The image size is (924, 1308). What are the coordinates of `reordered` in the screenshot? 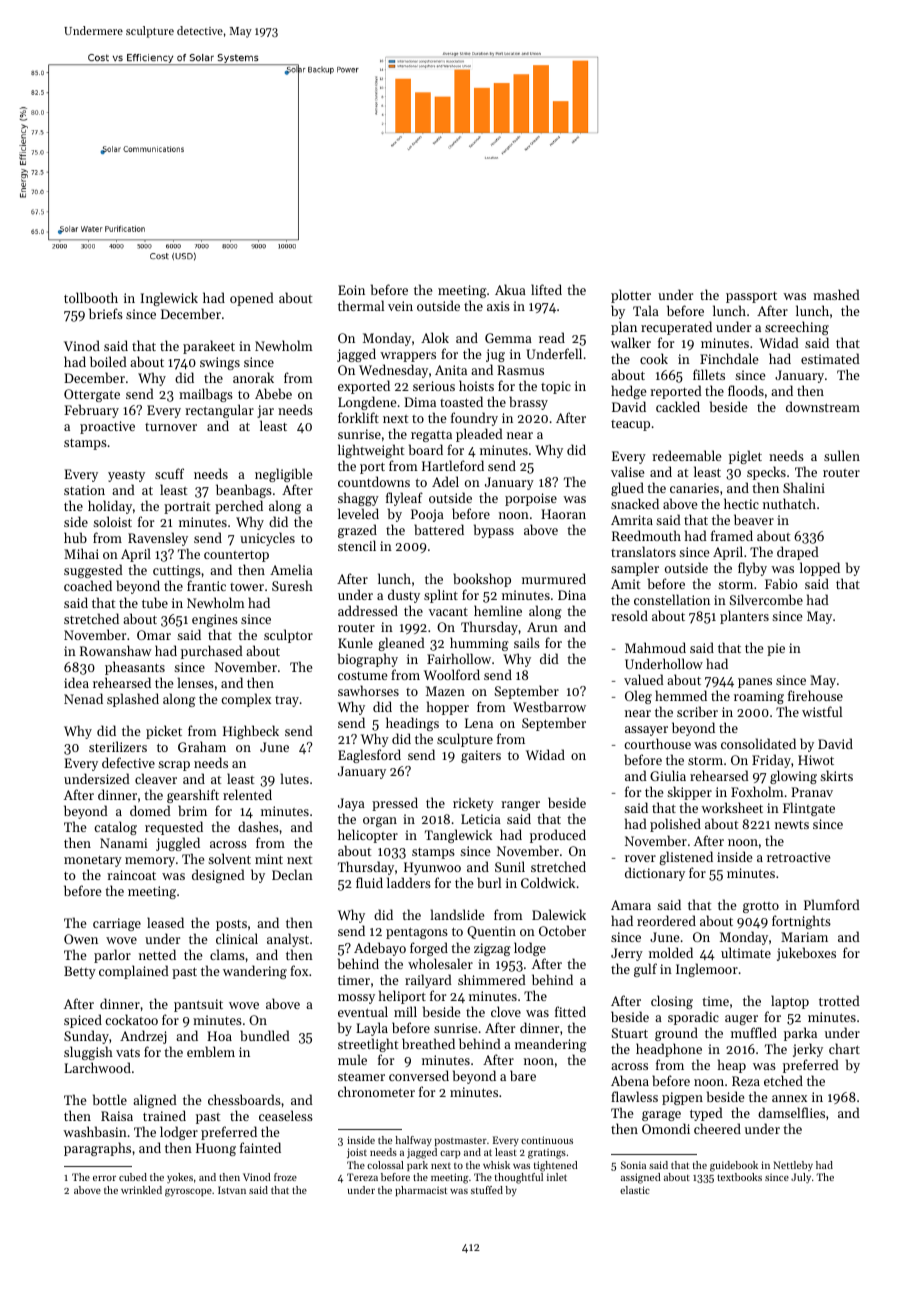 It's located at (666, 920).
